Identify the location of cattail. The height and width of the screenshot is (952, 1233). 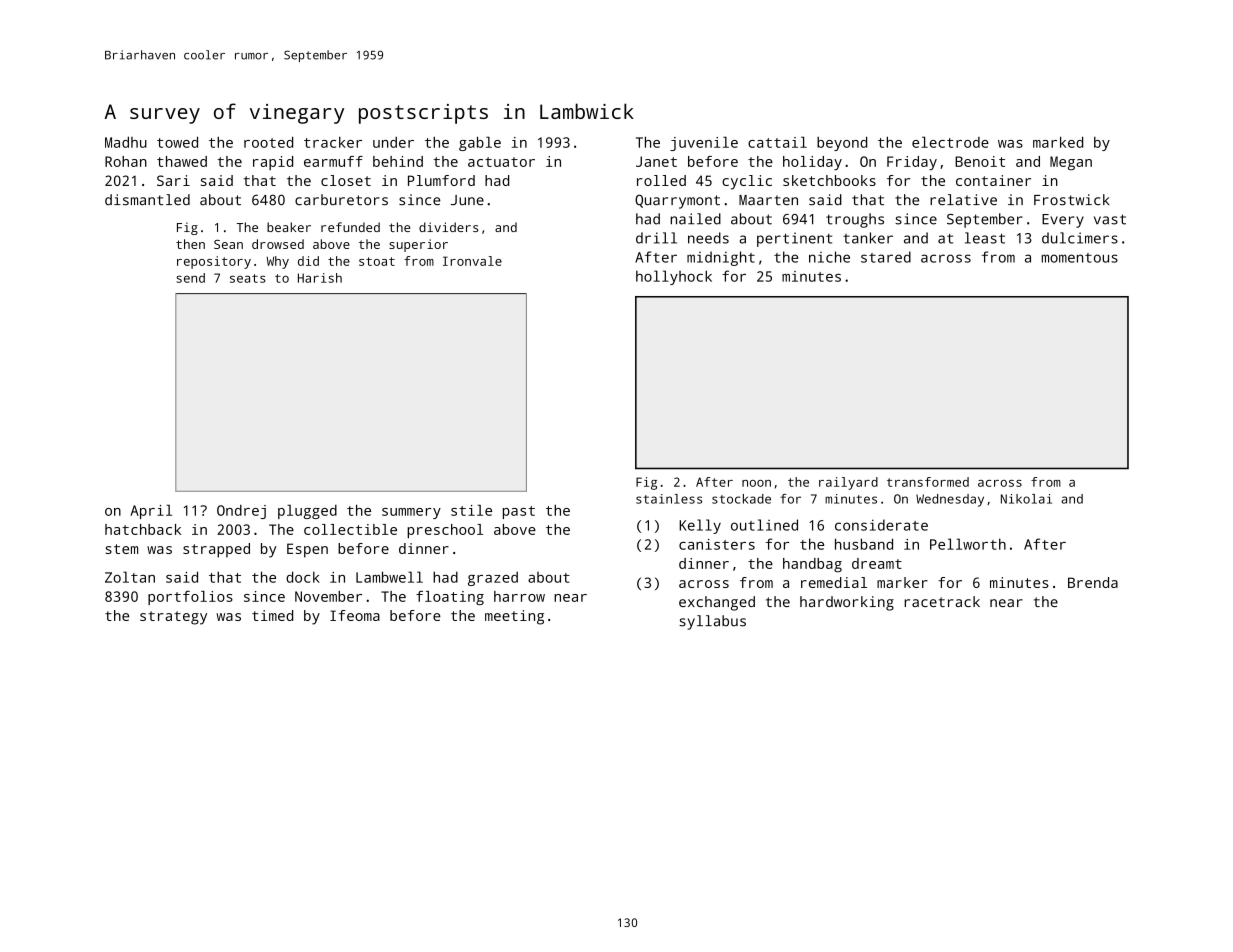
(777, 142).
